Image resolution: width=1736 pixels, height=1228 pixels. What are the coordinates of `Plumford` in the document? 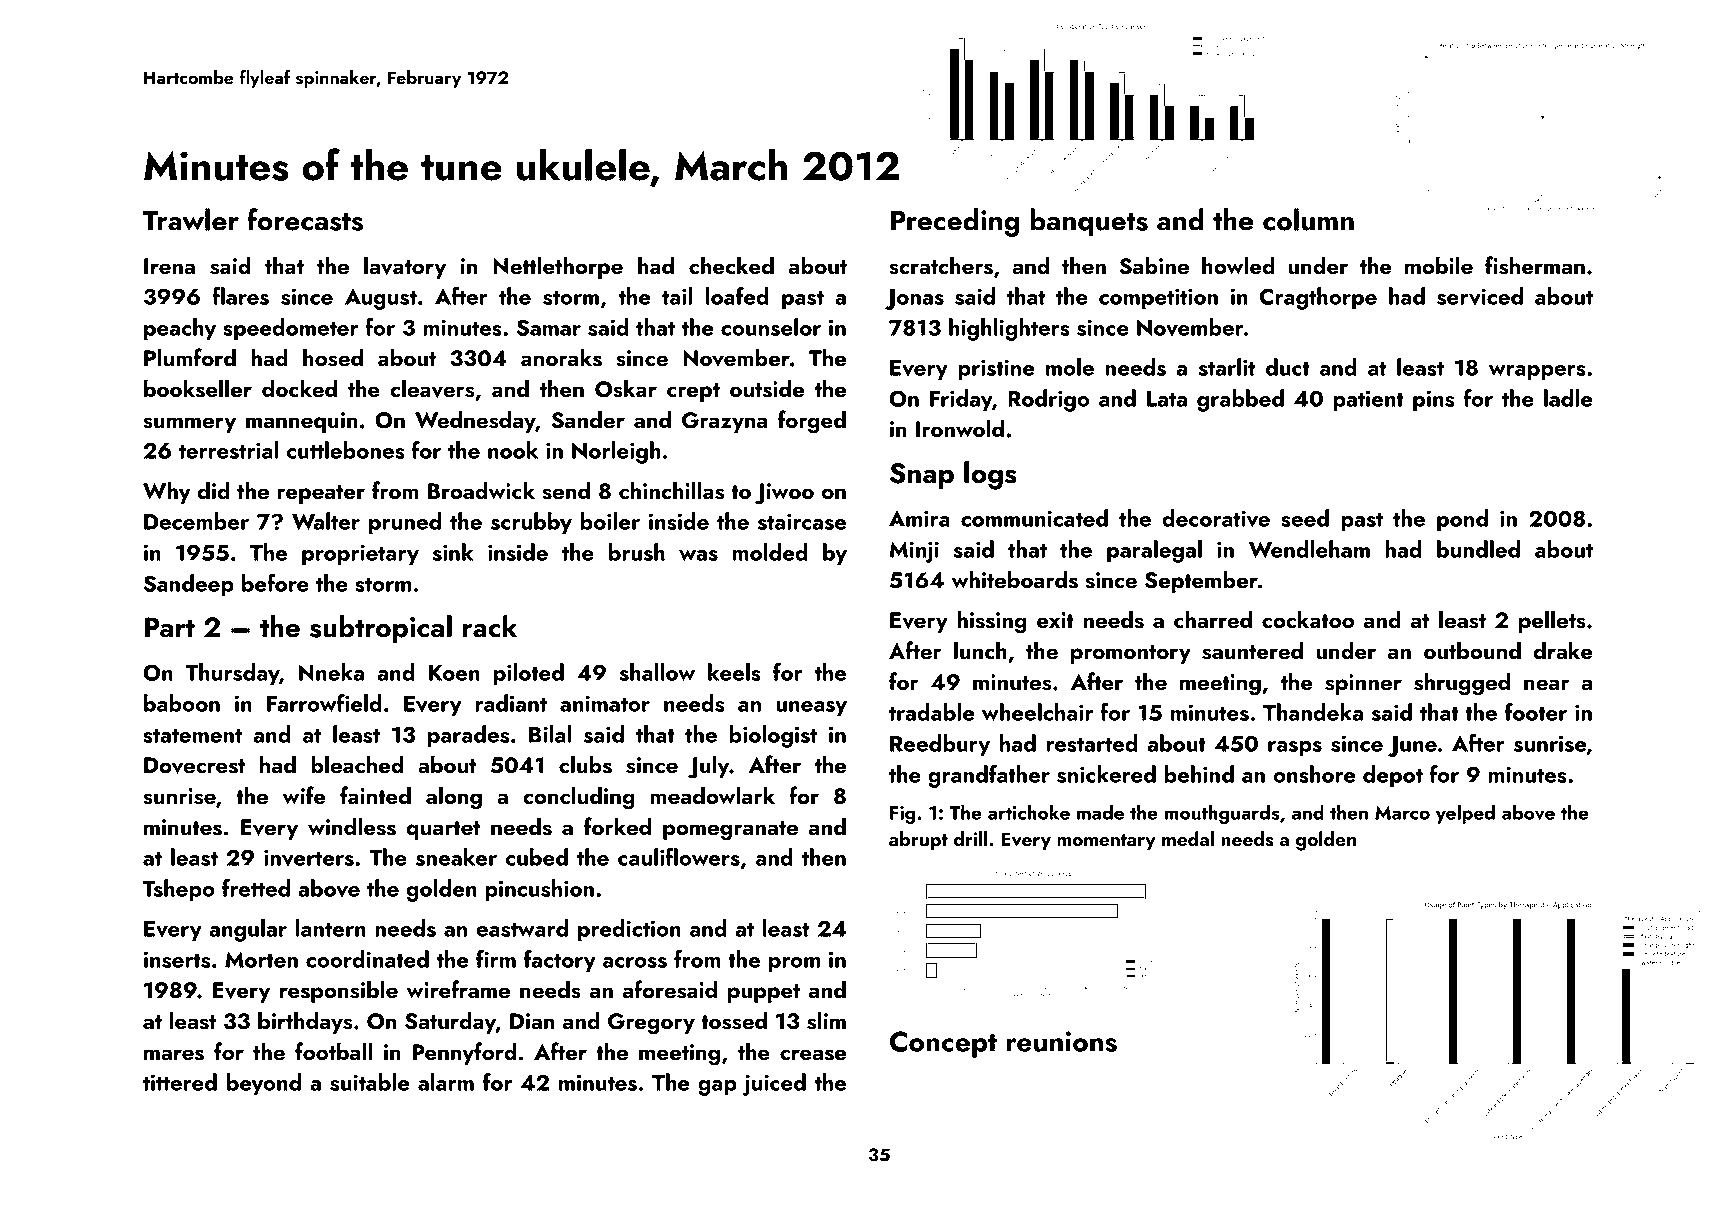 It's located at (190, 357).
